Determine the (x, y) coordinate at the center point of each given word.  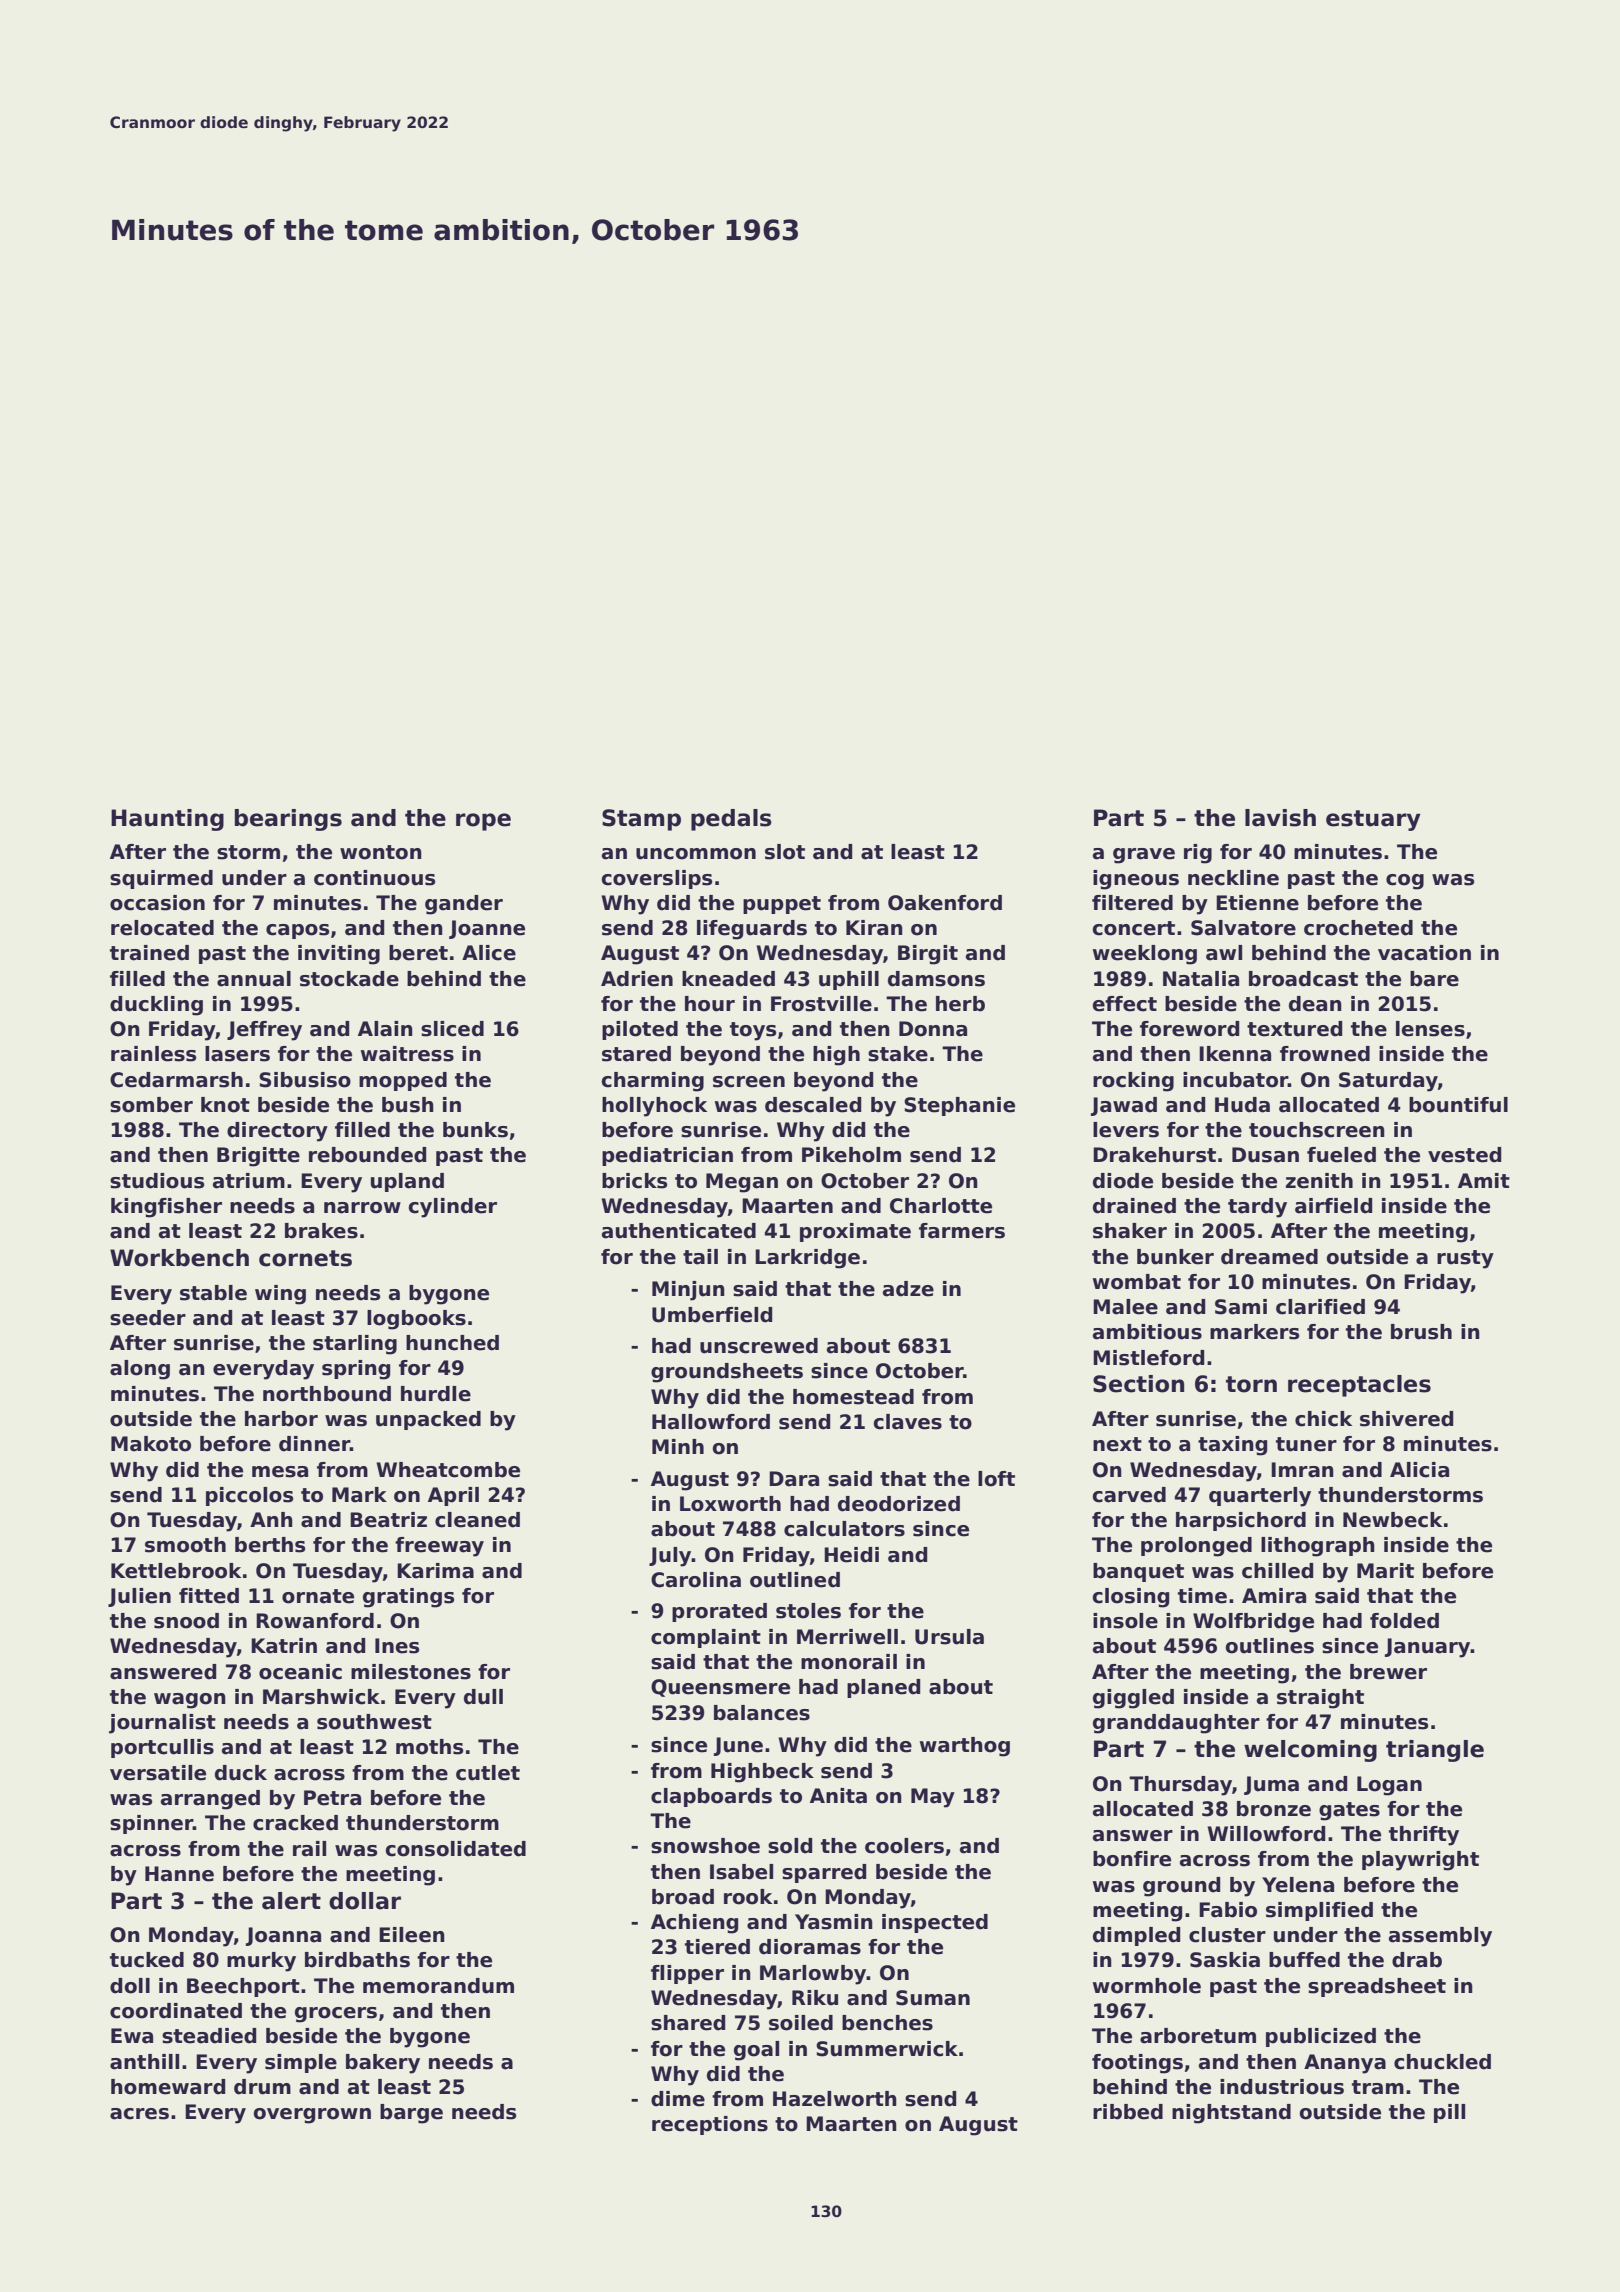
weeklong (1145, 955)
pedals (731, 820)
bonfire (1132, 1859)
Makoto (151, 1444)
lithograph (1318, 1547)
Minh (678, 1446)
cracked (295, 1823)
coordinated (176, 2011)
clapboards (711, 1797)
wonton (381, 852)
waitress (407, 1054)
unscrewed (759, 1346)
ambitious (1147, 1332)
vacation (1424, 953)
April (453, 1496)
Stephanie (959, 1106)
